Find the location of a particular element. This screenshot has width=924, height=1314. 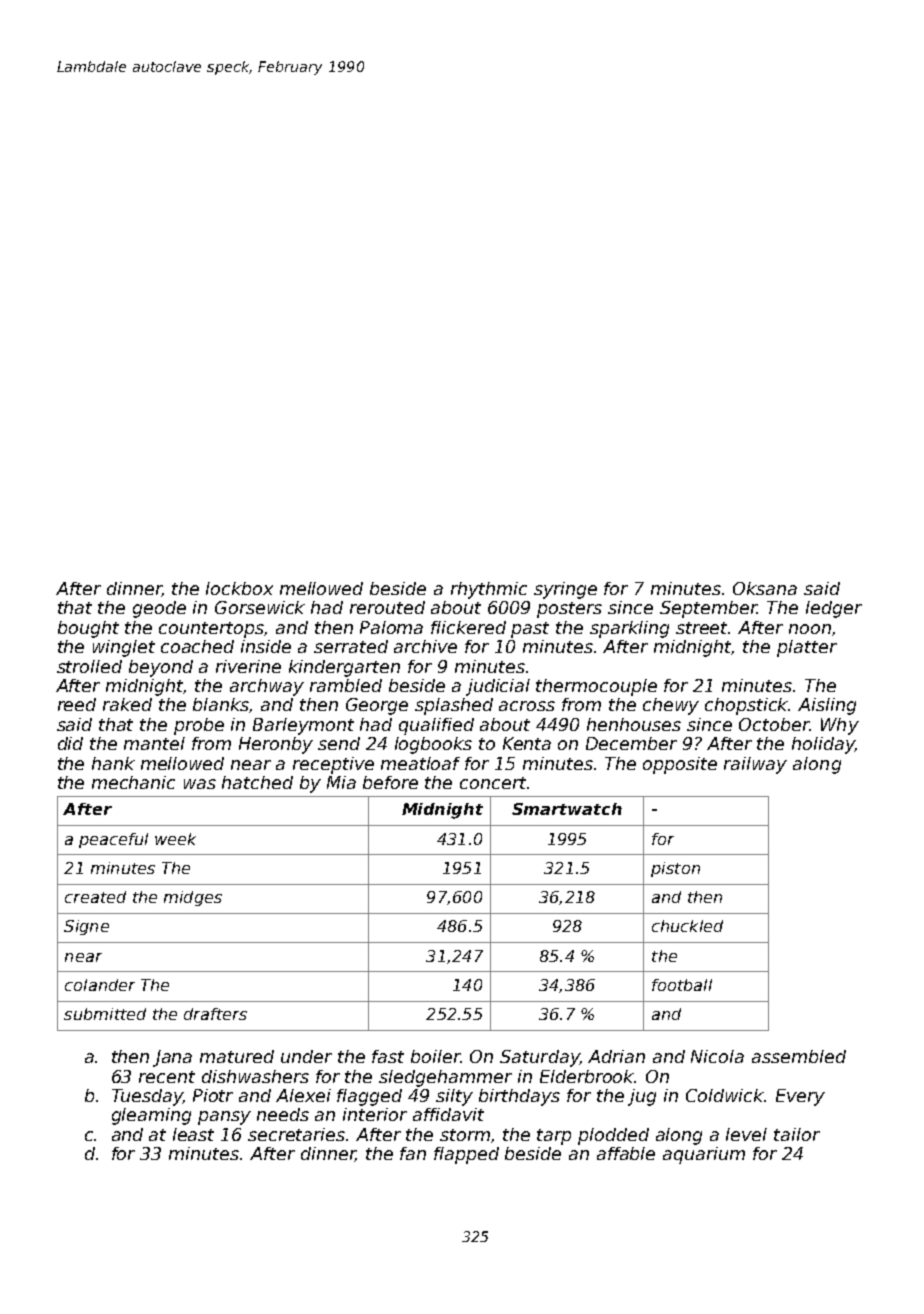

assembled is located at coordinates (799, 1056).
